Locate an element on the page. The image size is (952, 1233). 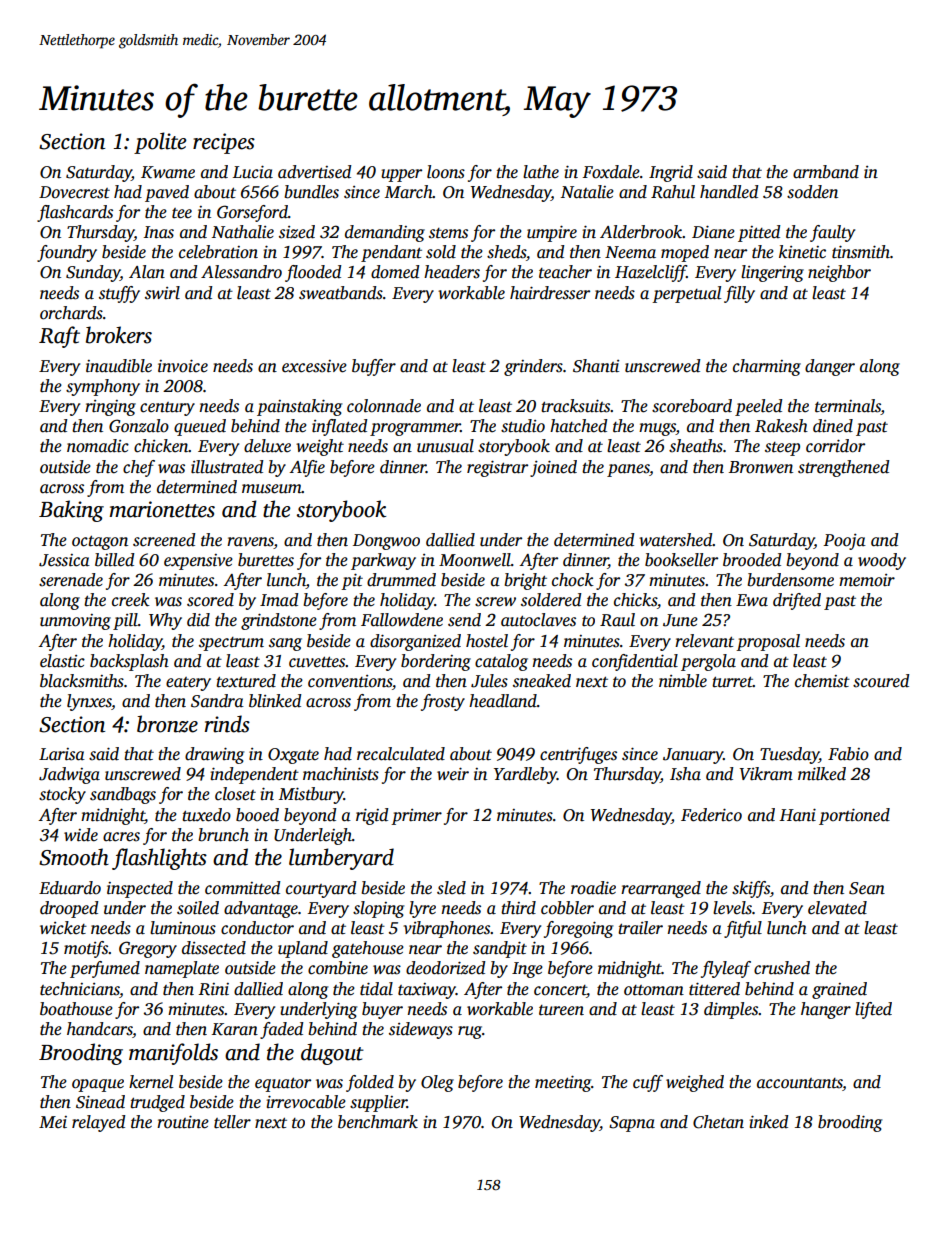
lifted is located at coordinates (873, 1010).
